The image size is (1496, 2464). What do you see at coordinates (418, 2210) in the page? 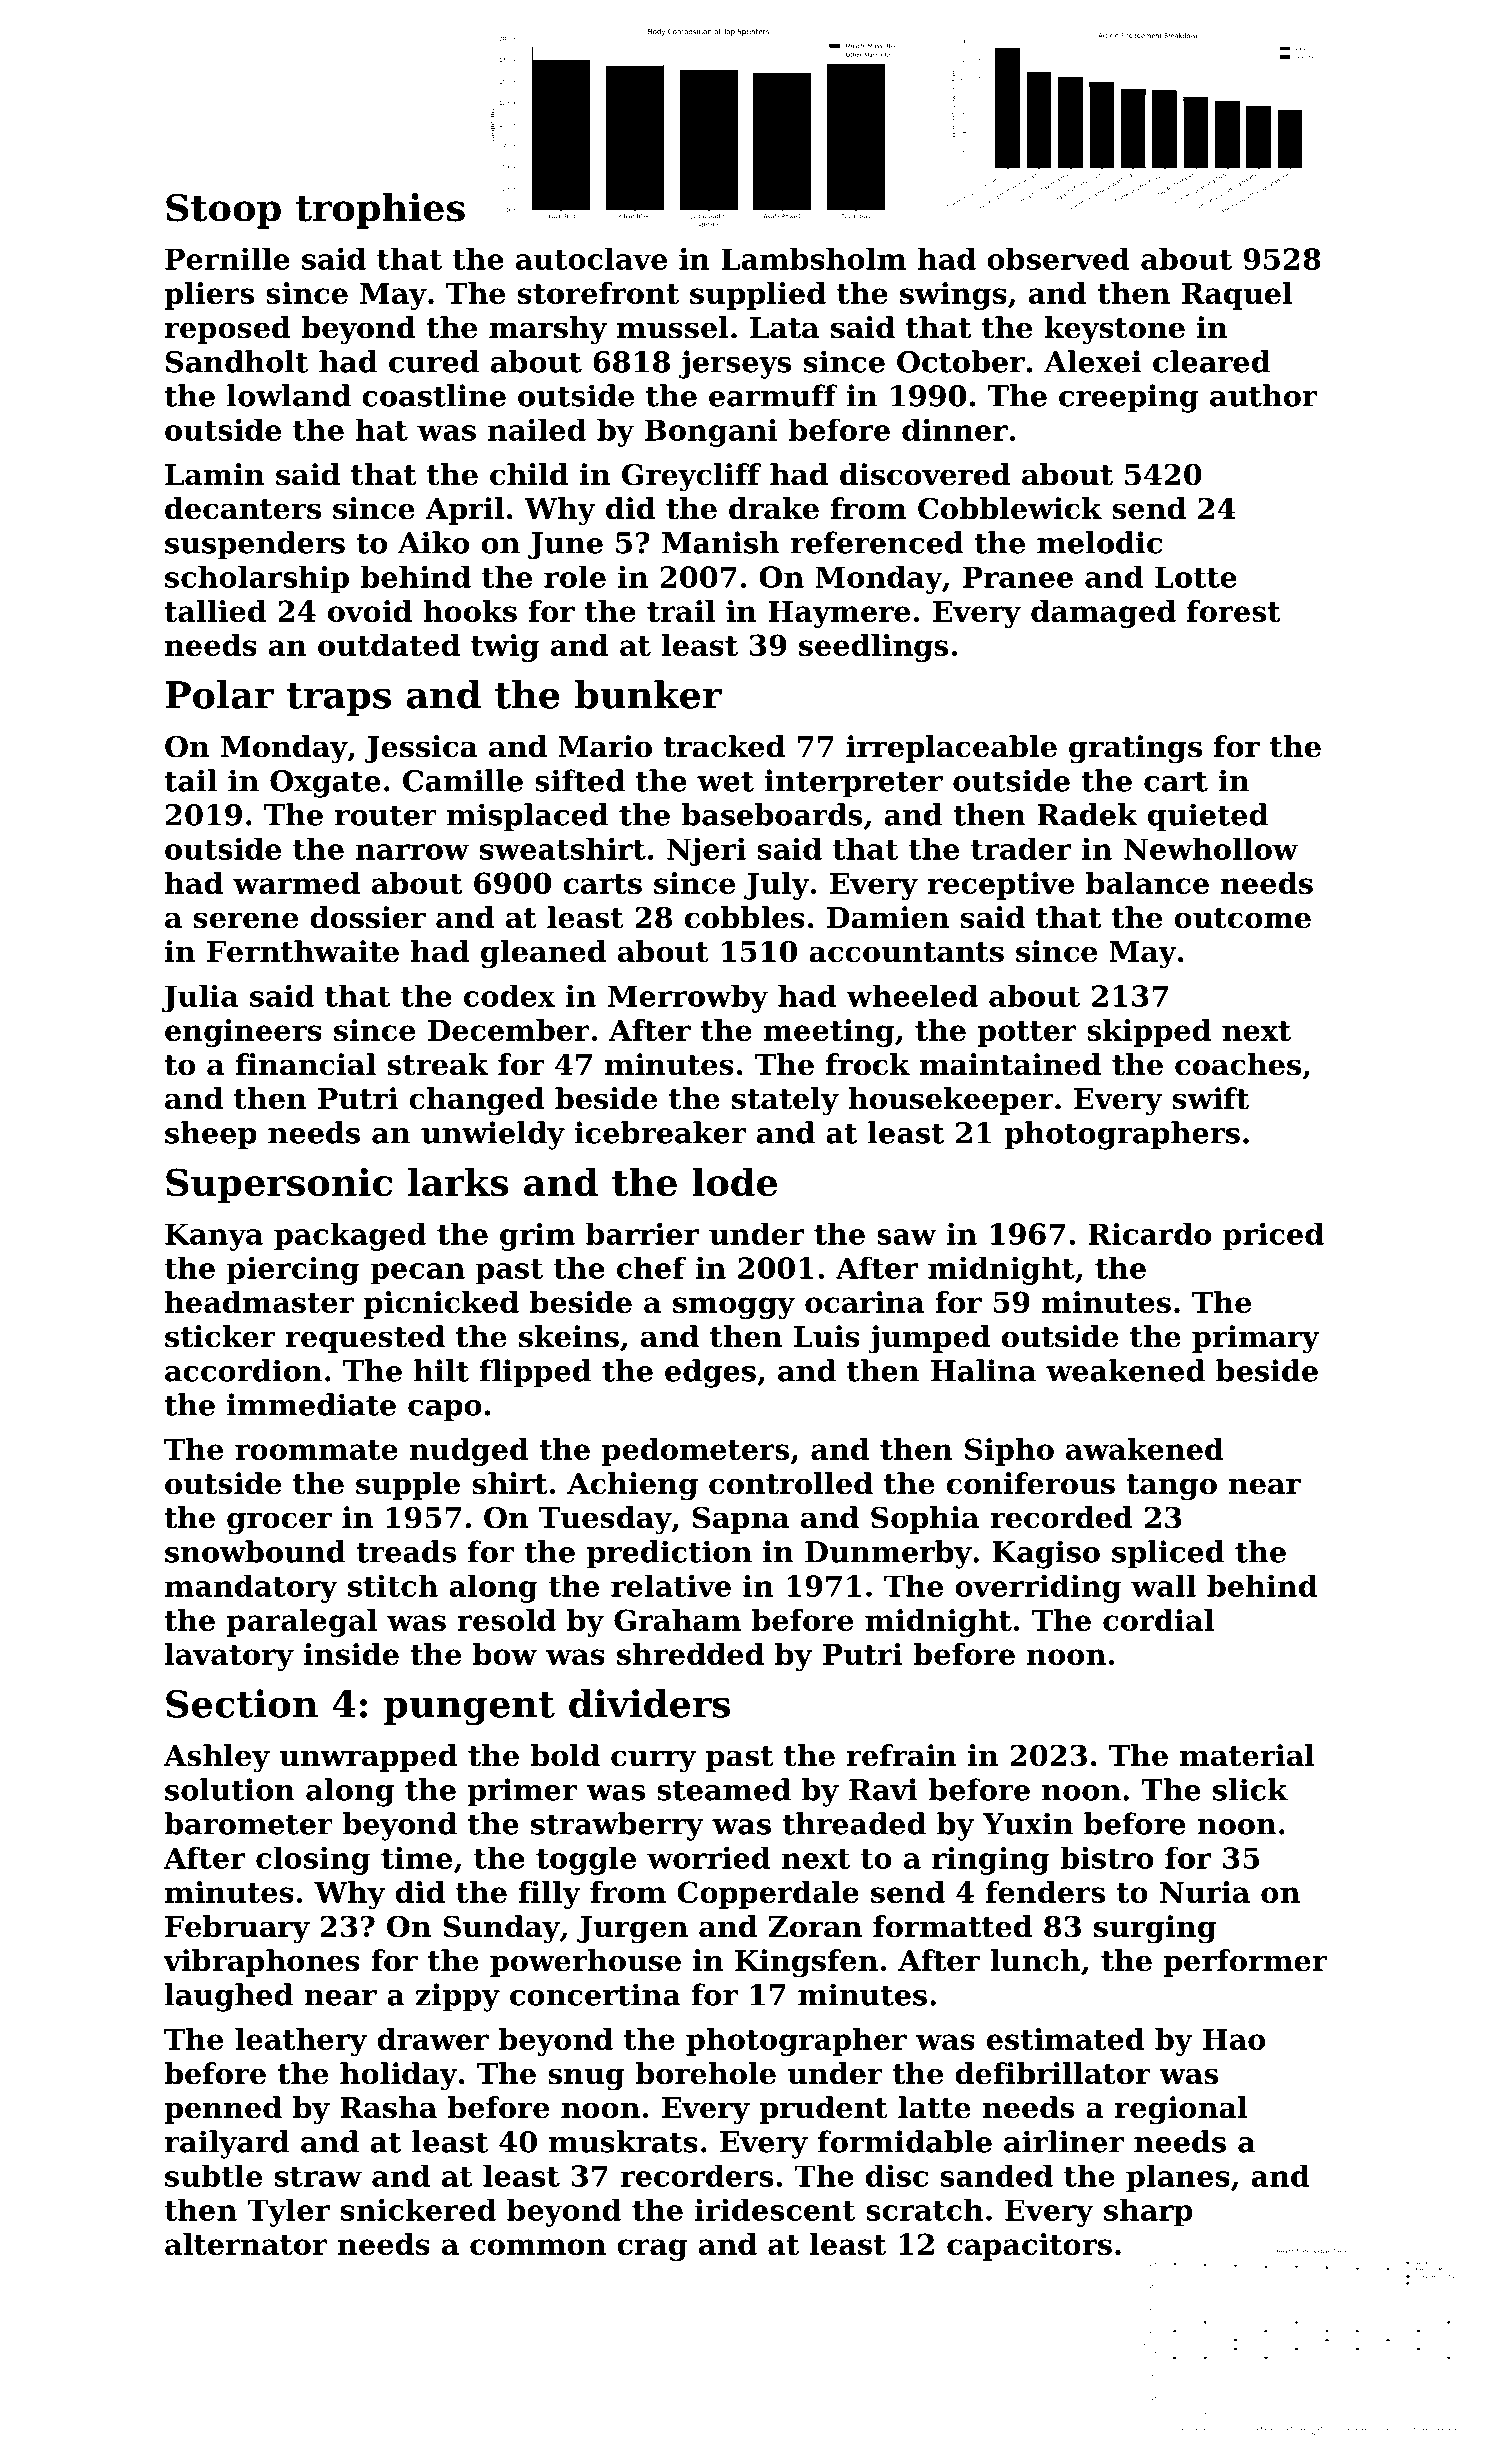
I see `snickered` at bounding box center [418, 2210].
